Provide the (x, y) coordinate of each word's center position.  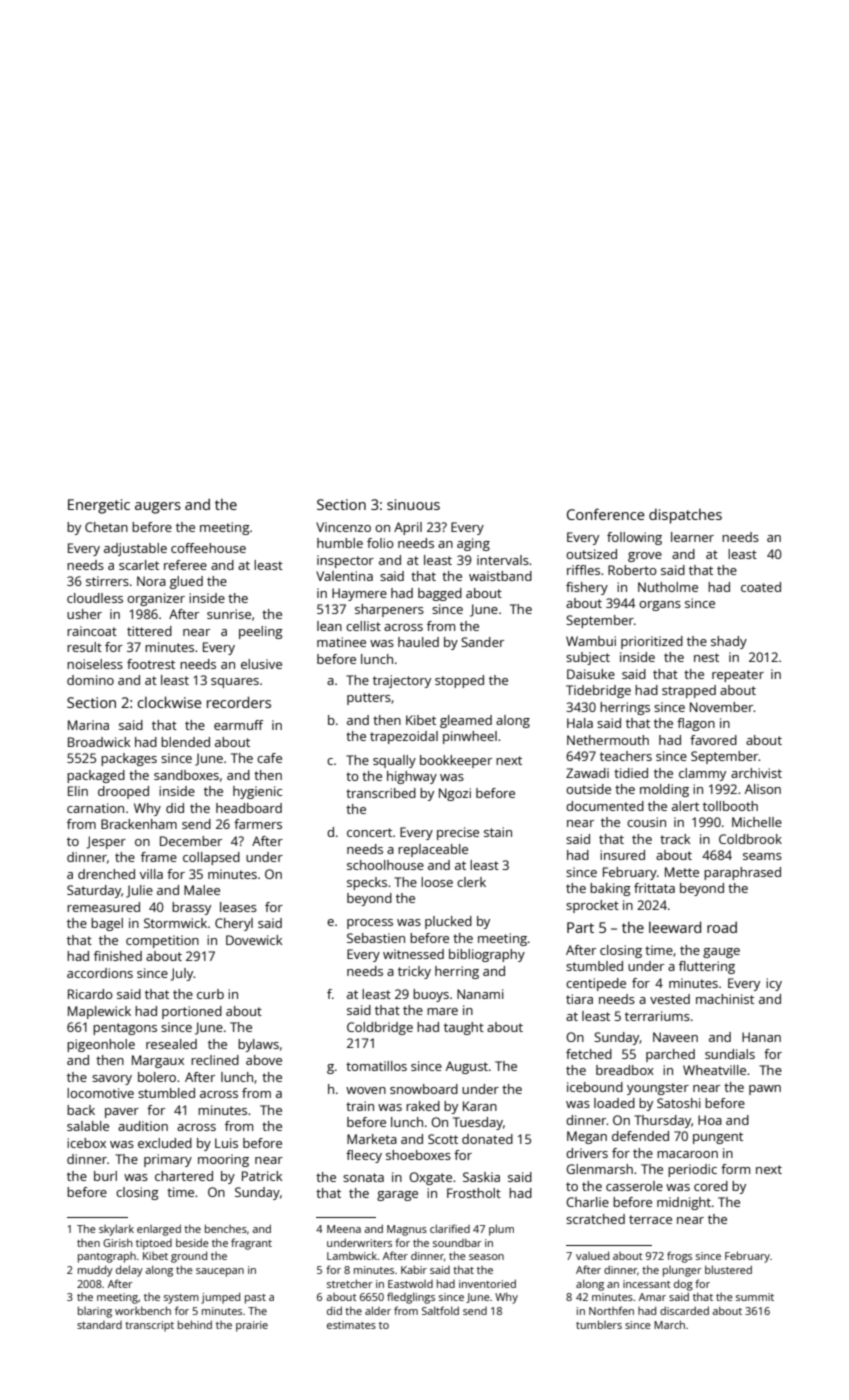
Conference (606, 514)
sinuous (413, 504)
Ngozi (455, 794)
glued (186, 582)
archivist (756, 773)
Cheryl (234, 924)
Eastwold (410, 1284)
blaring (95, 1312)
